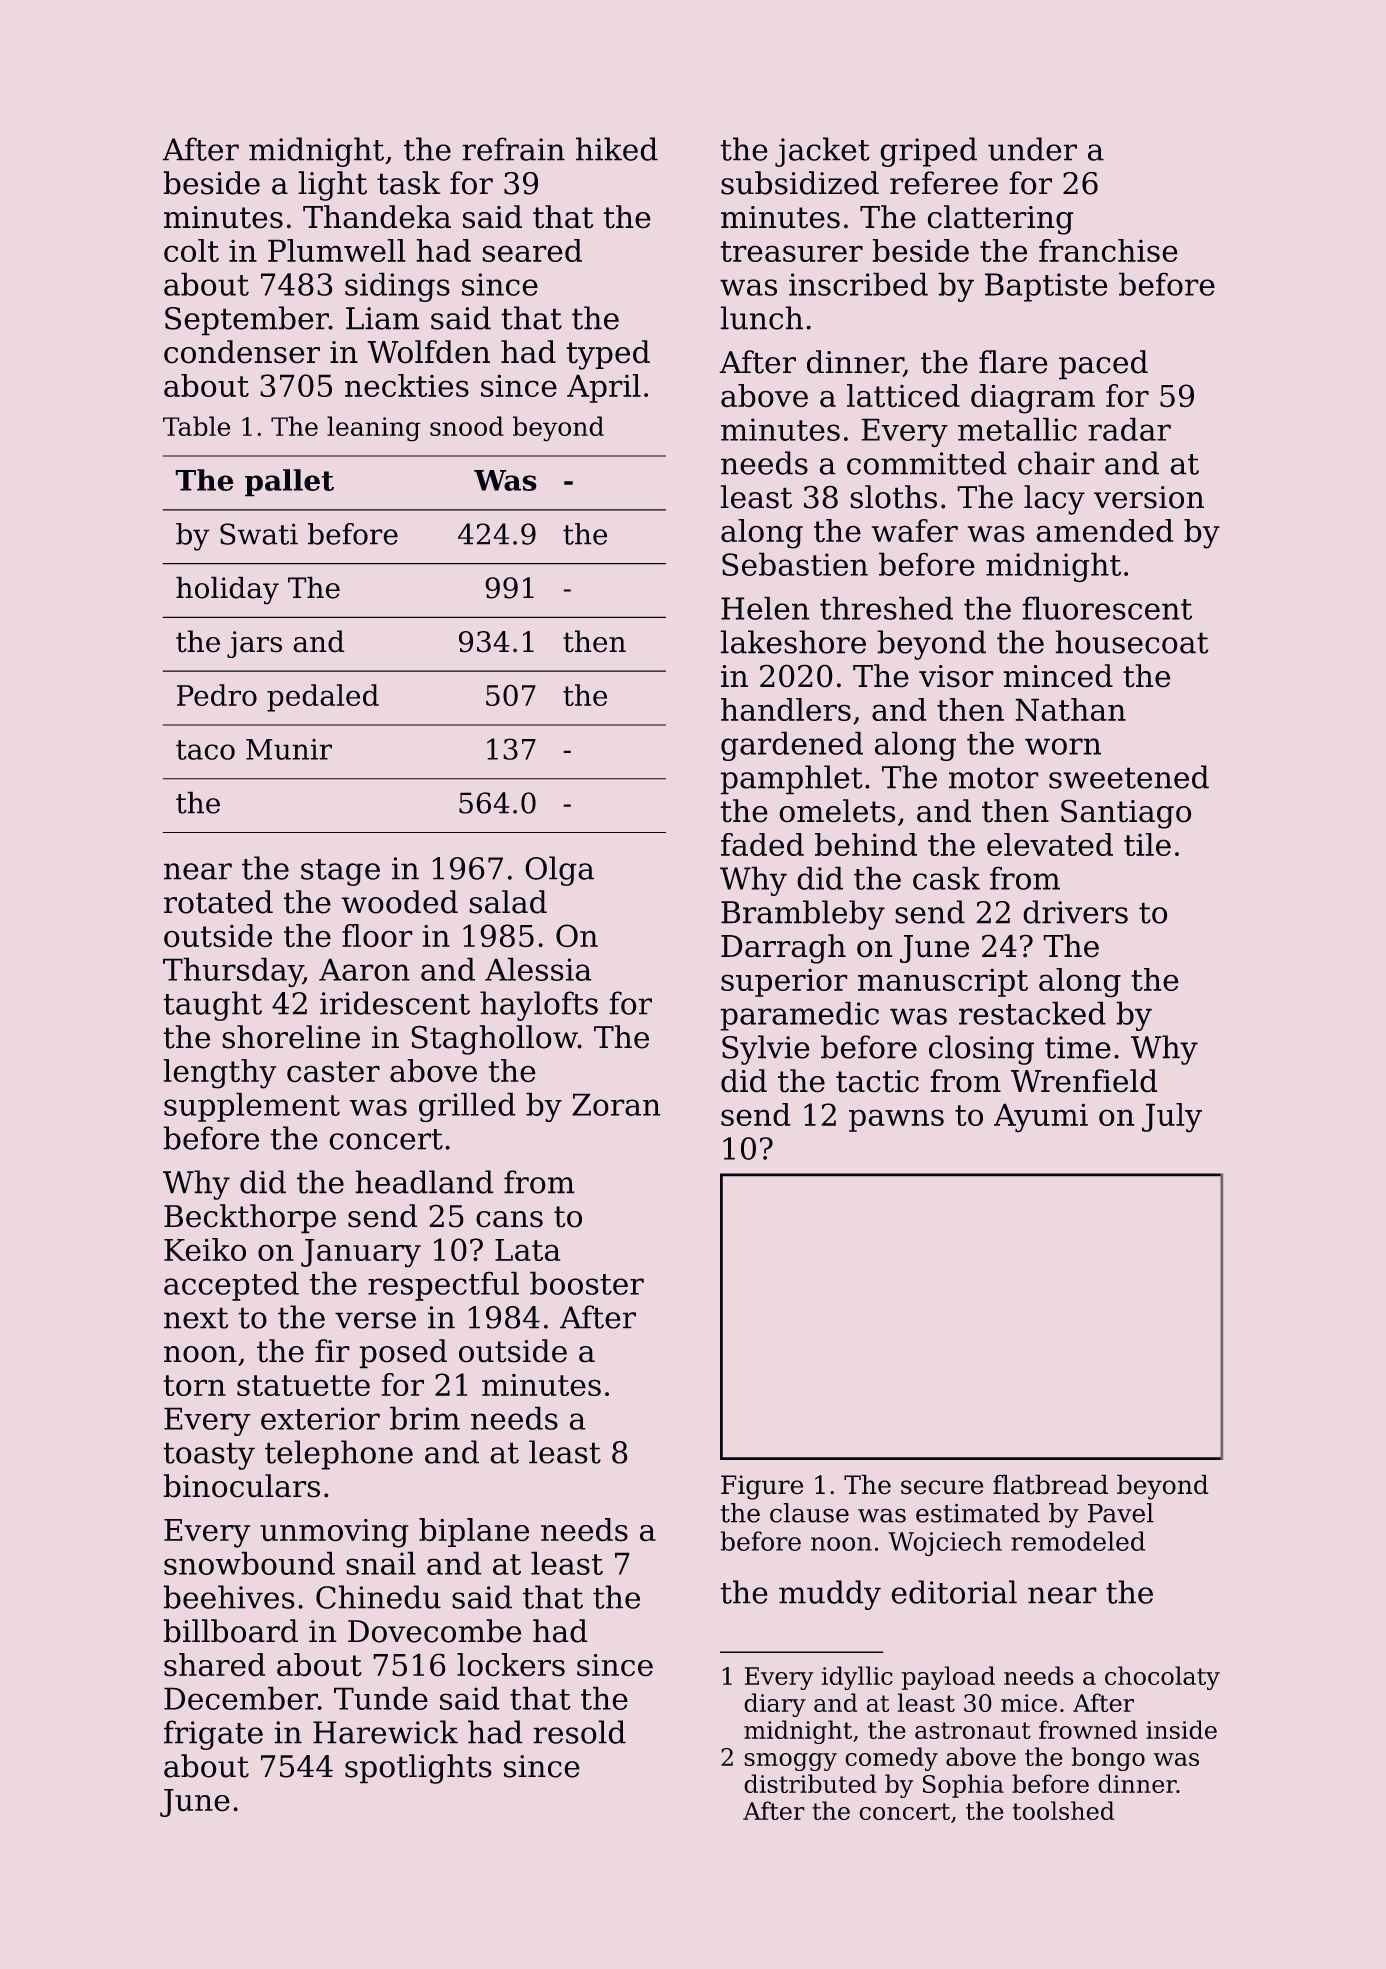 Image resolution: width=1386 pixels, height=1969 pixels. I want to click on Baptiste, so click(1046, 287).
